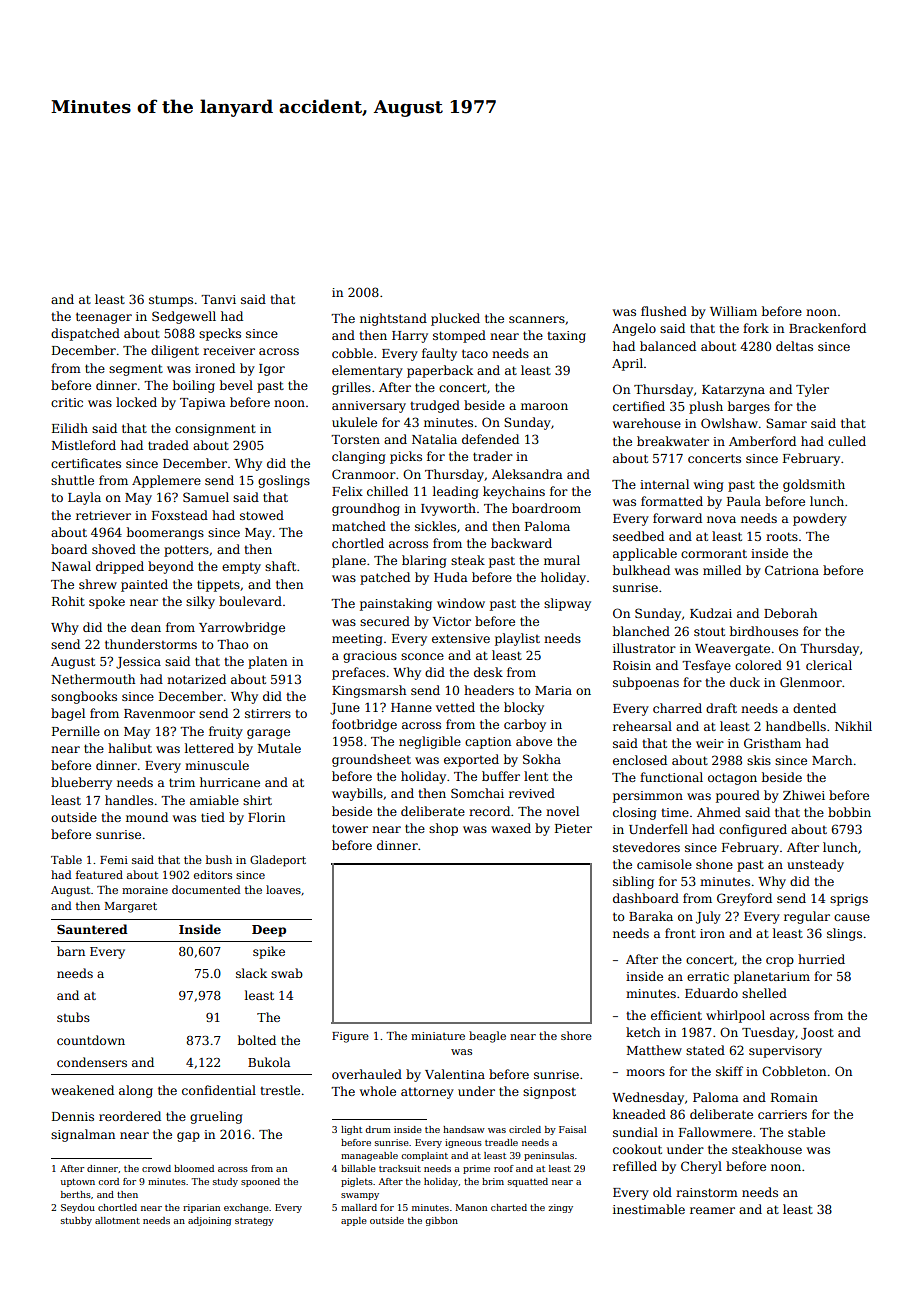 The height and width of the page is (1308, 924). Describe the element at coordinates (114, 860) in the page. I see `Femi` at that location.
